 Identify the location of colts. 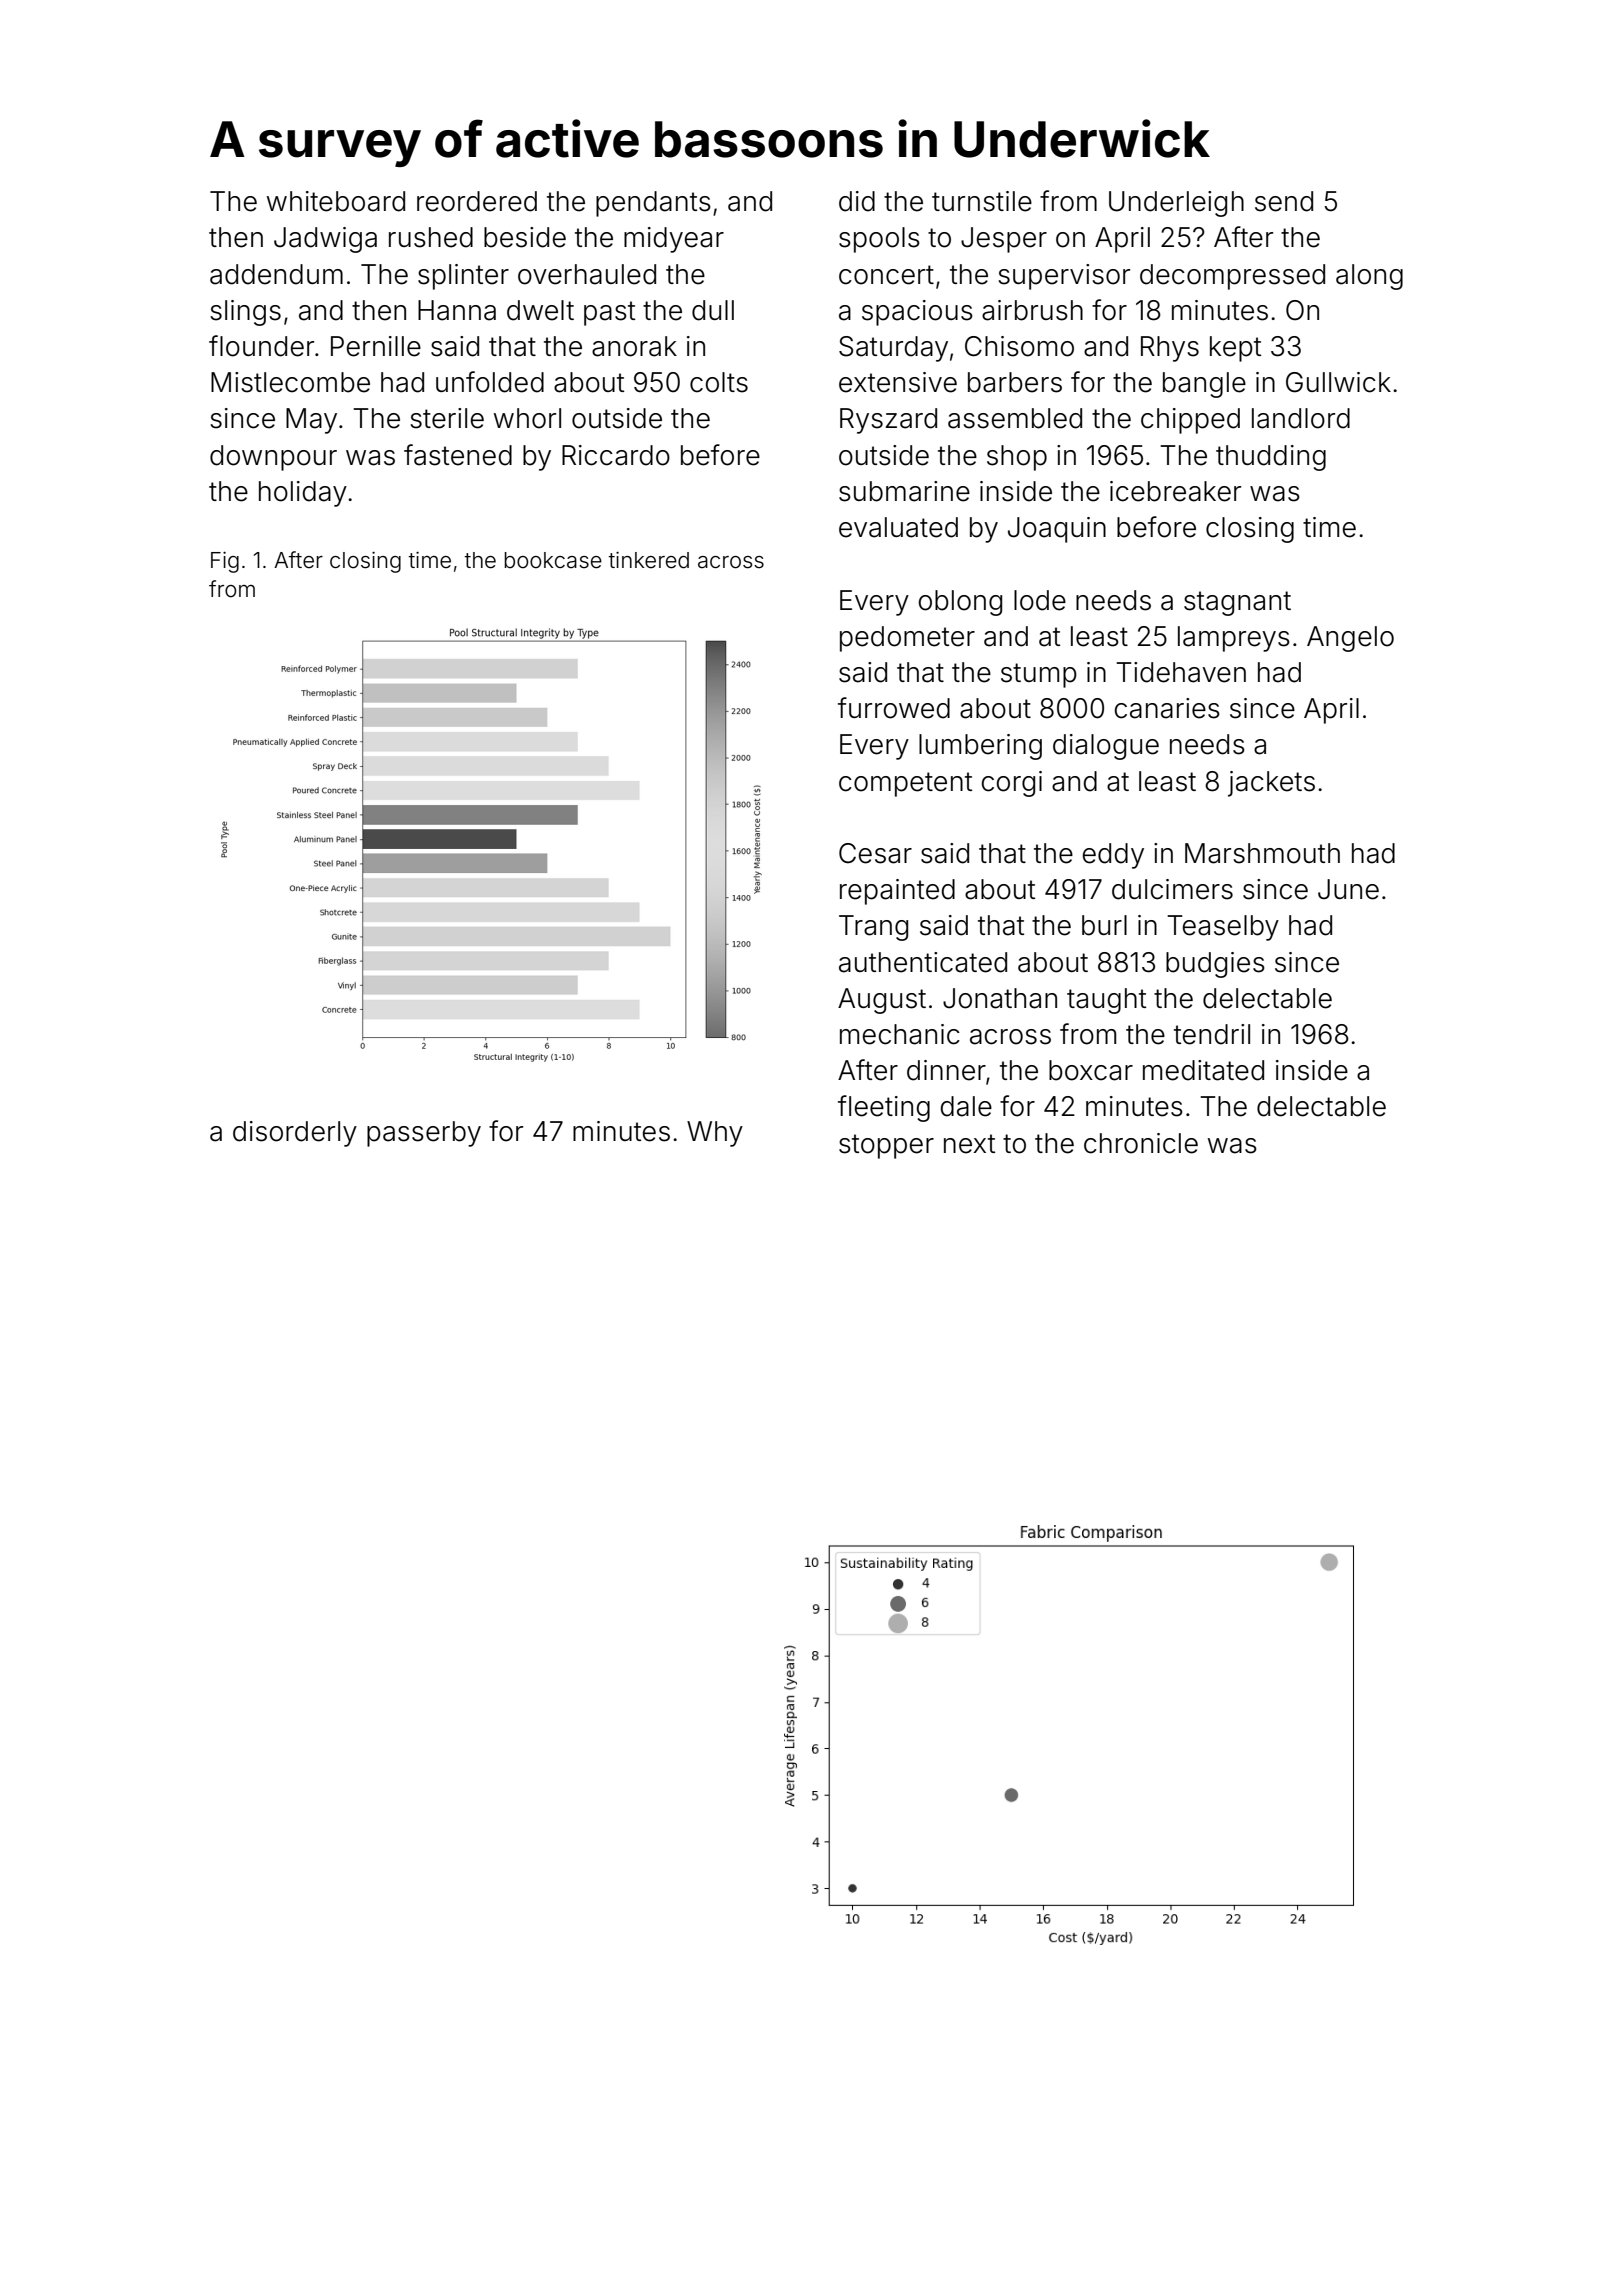
(719, 382).
